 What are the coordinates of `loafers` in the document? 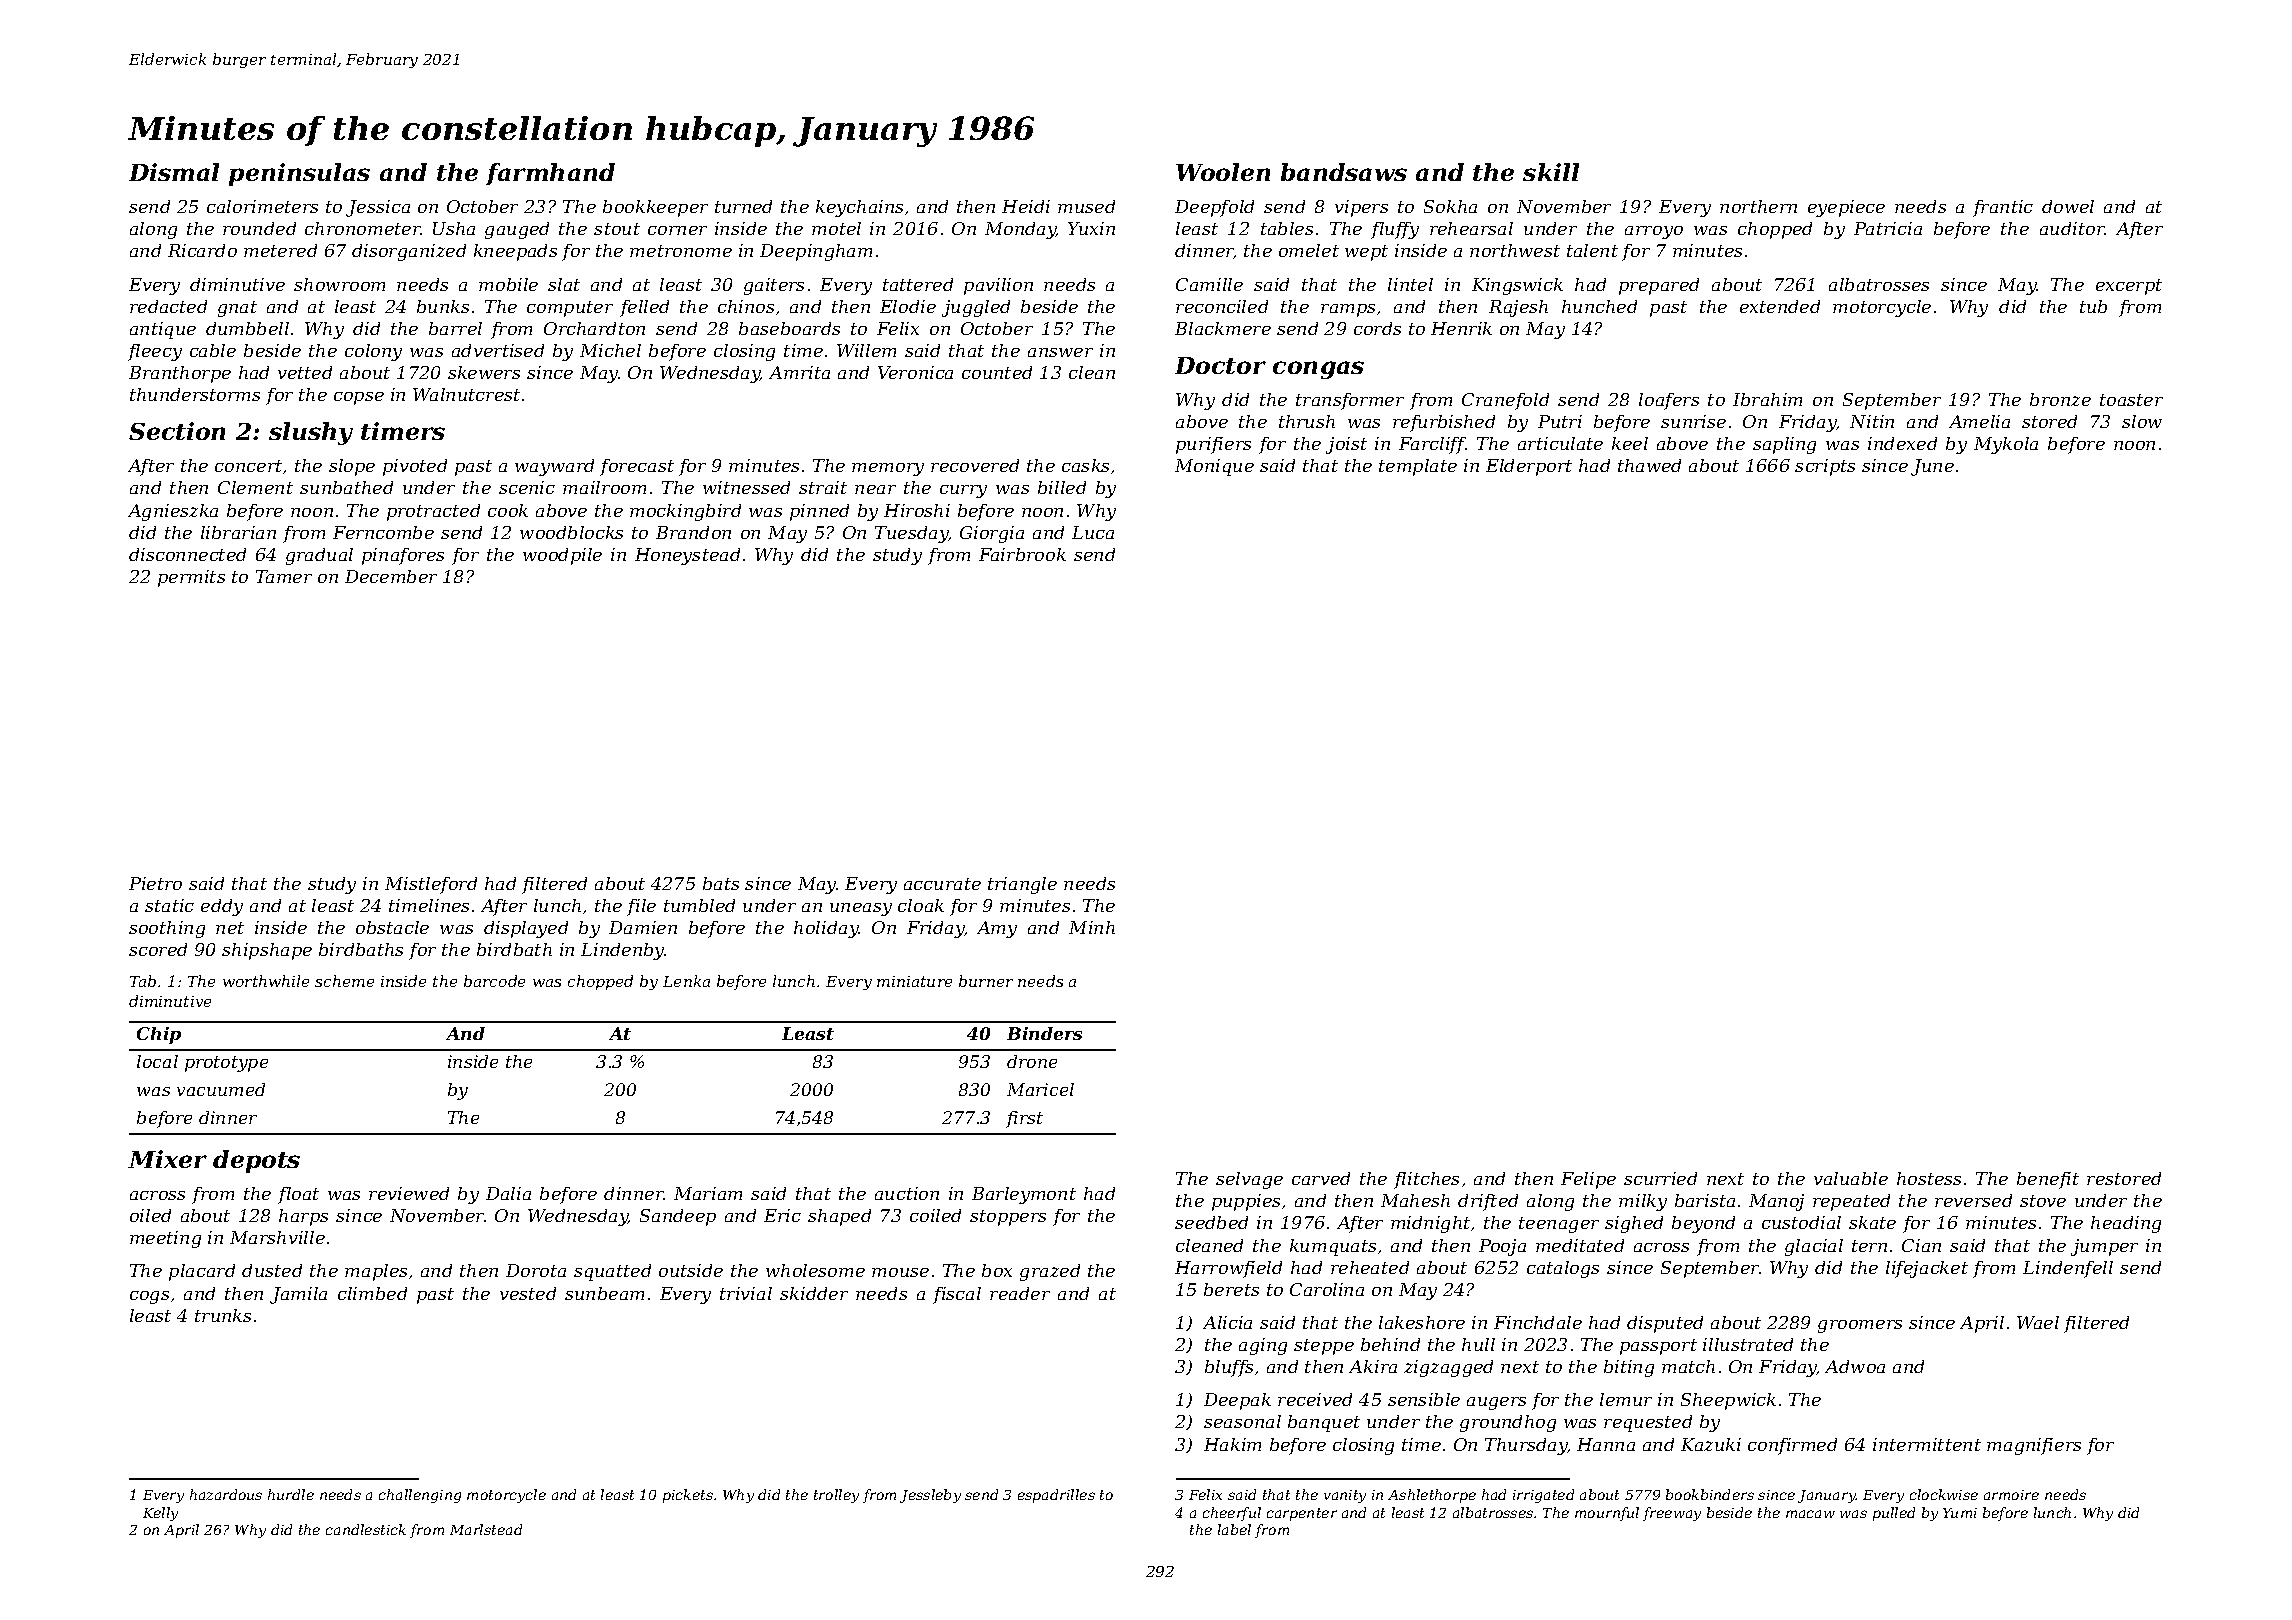 It's located at (1669, 401).
